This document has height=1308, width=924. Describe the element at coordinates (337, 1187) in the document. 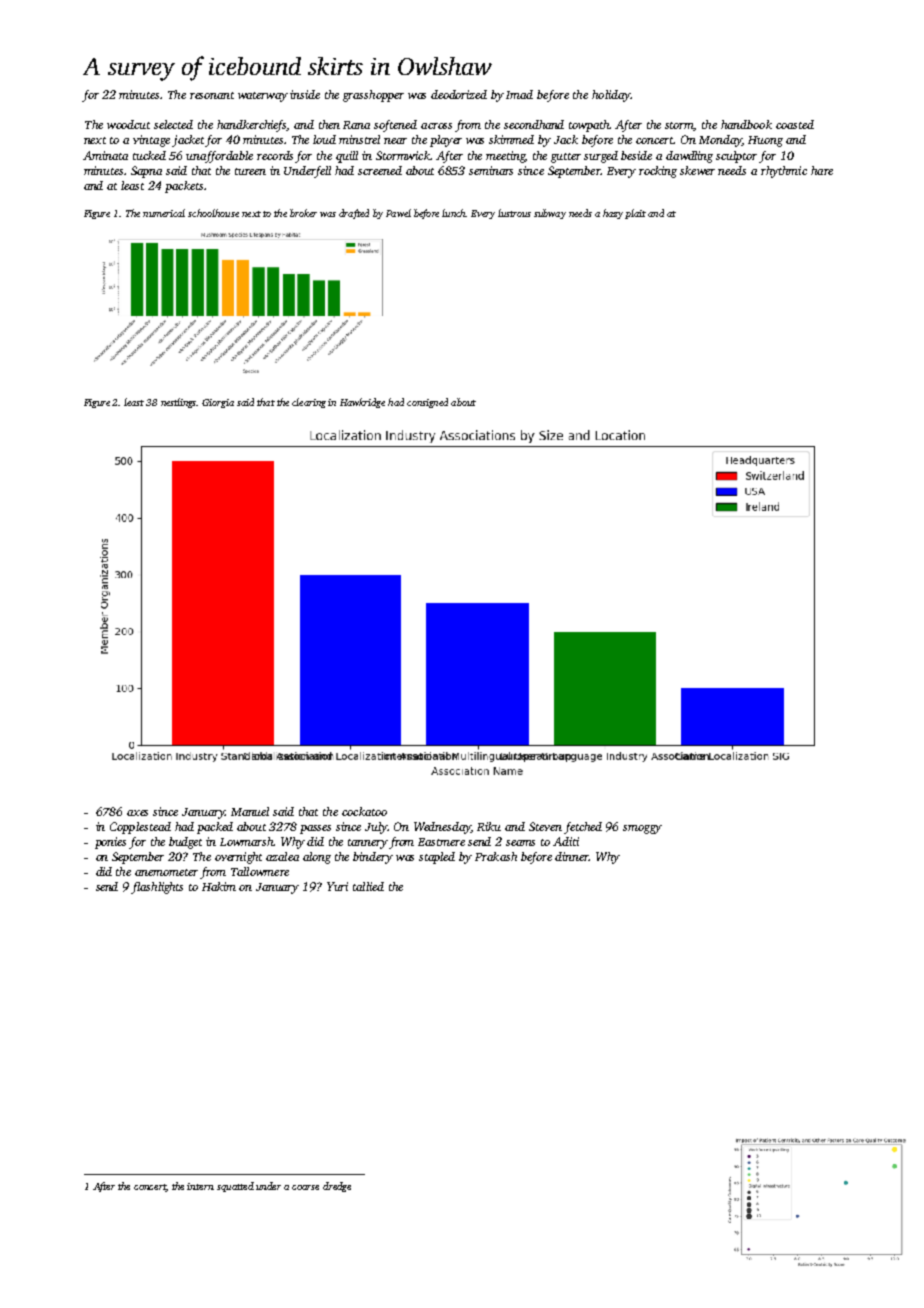

I see `dredge` at that location.
